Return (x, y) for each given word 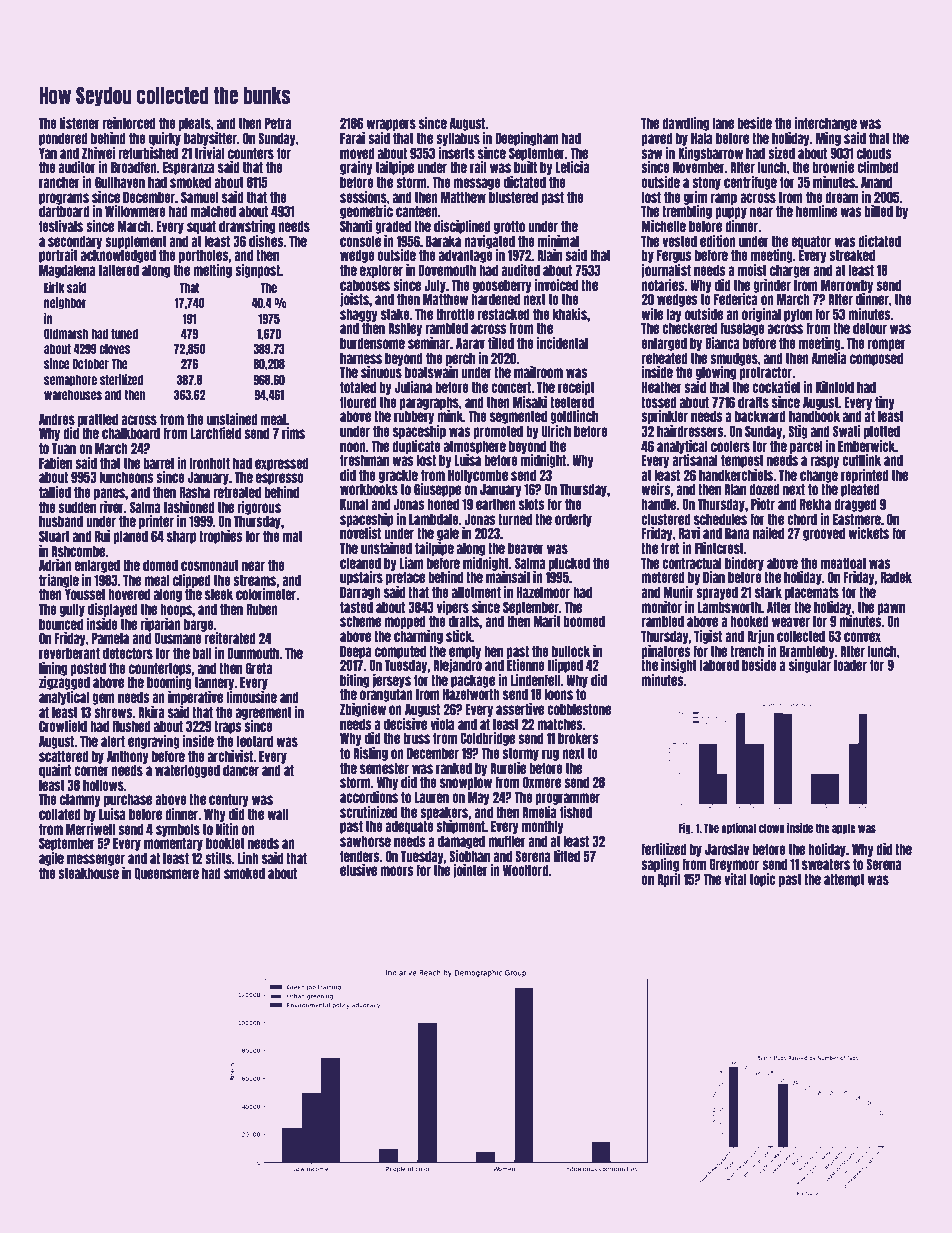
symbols (178, 830)
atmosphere (475, 447)
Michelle (663, 226)
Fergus (674, 256)
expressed (282, 464)
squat (201, 227)
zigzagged (64, 683)
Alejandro (457, 666)
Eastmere (857, 519)
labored (719, 665)
